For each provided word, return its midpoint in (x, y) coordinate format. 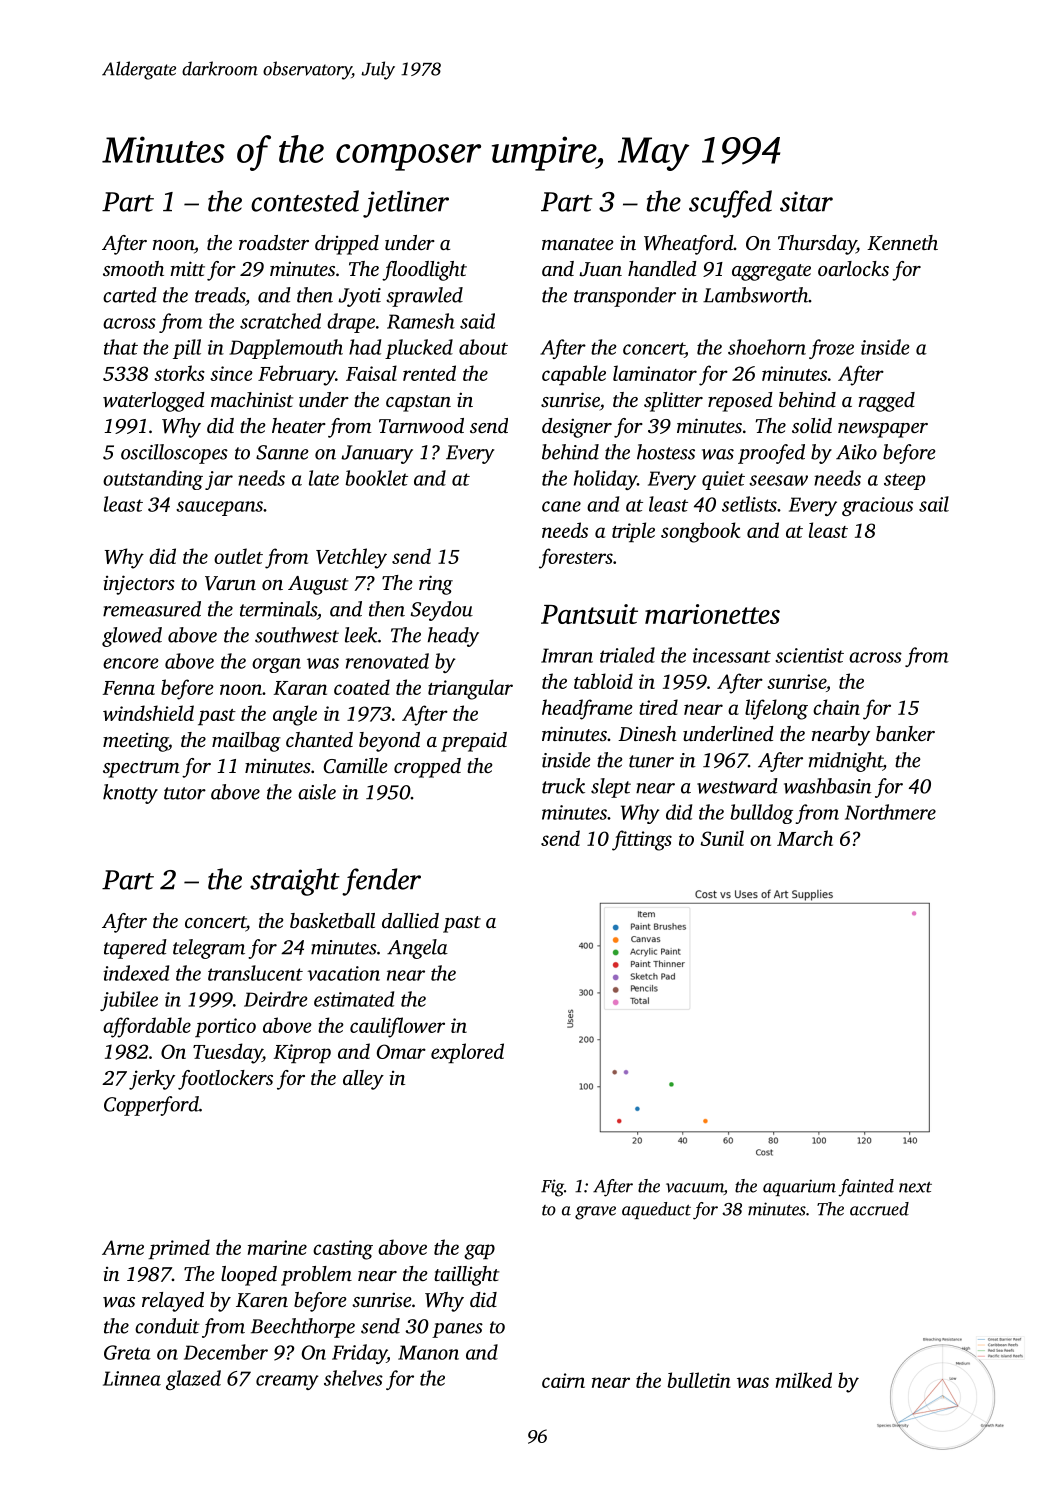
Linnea (132, 1378)
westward (737, 786)
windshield (148, 713)
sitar (806, 201)
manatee (577, 244)
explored (467, 1053)
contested (305, 201)
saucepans (219, 508)
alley (363, 1080)
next (915, 1187)
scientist (809, 655)
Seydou (442, 611)
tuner (651, 761)
